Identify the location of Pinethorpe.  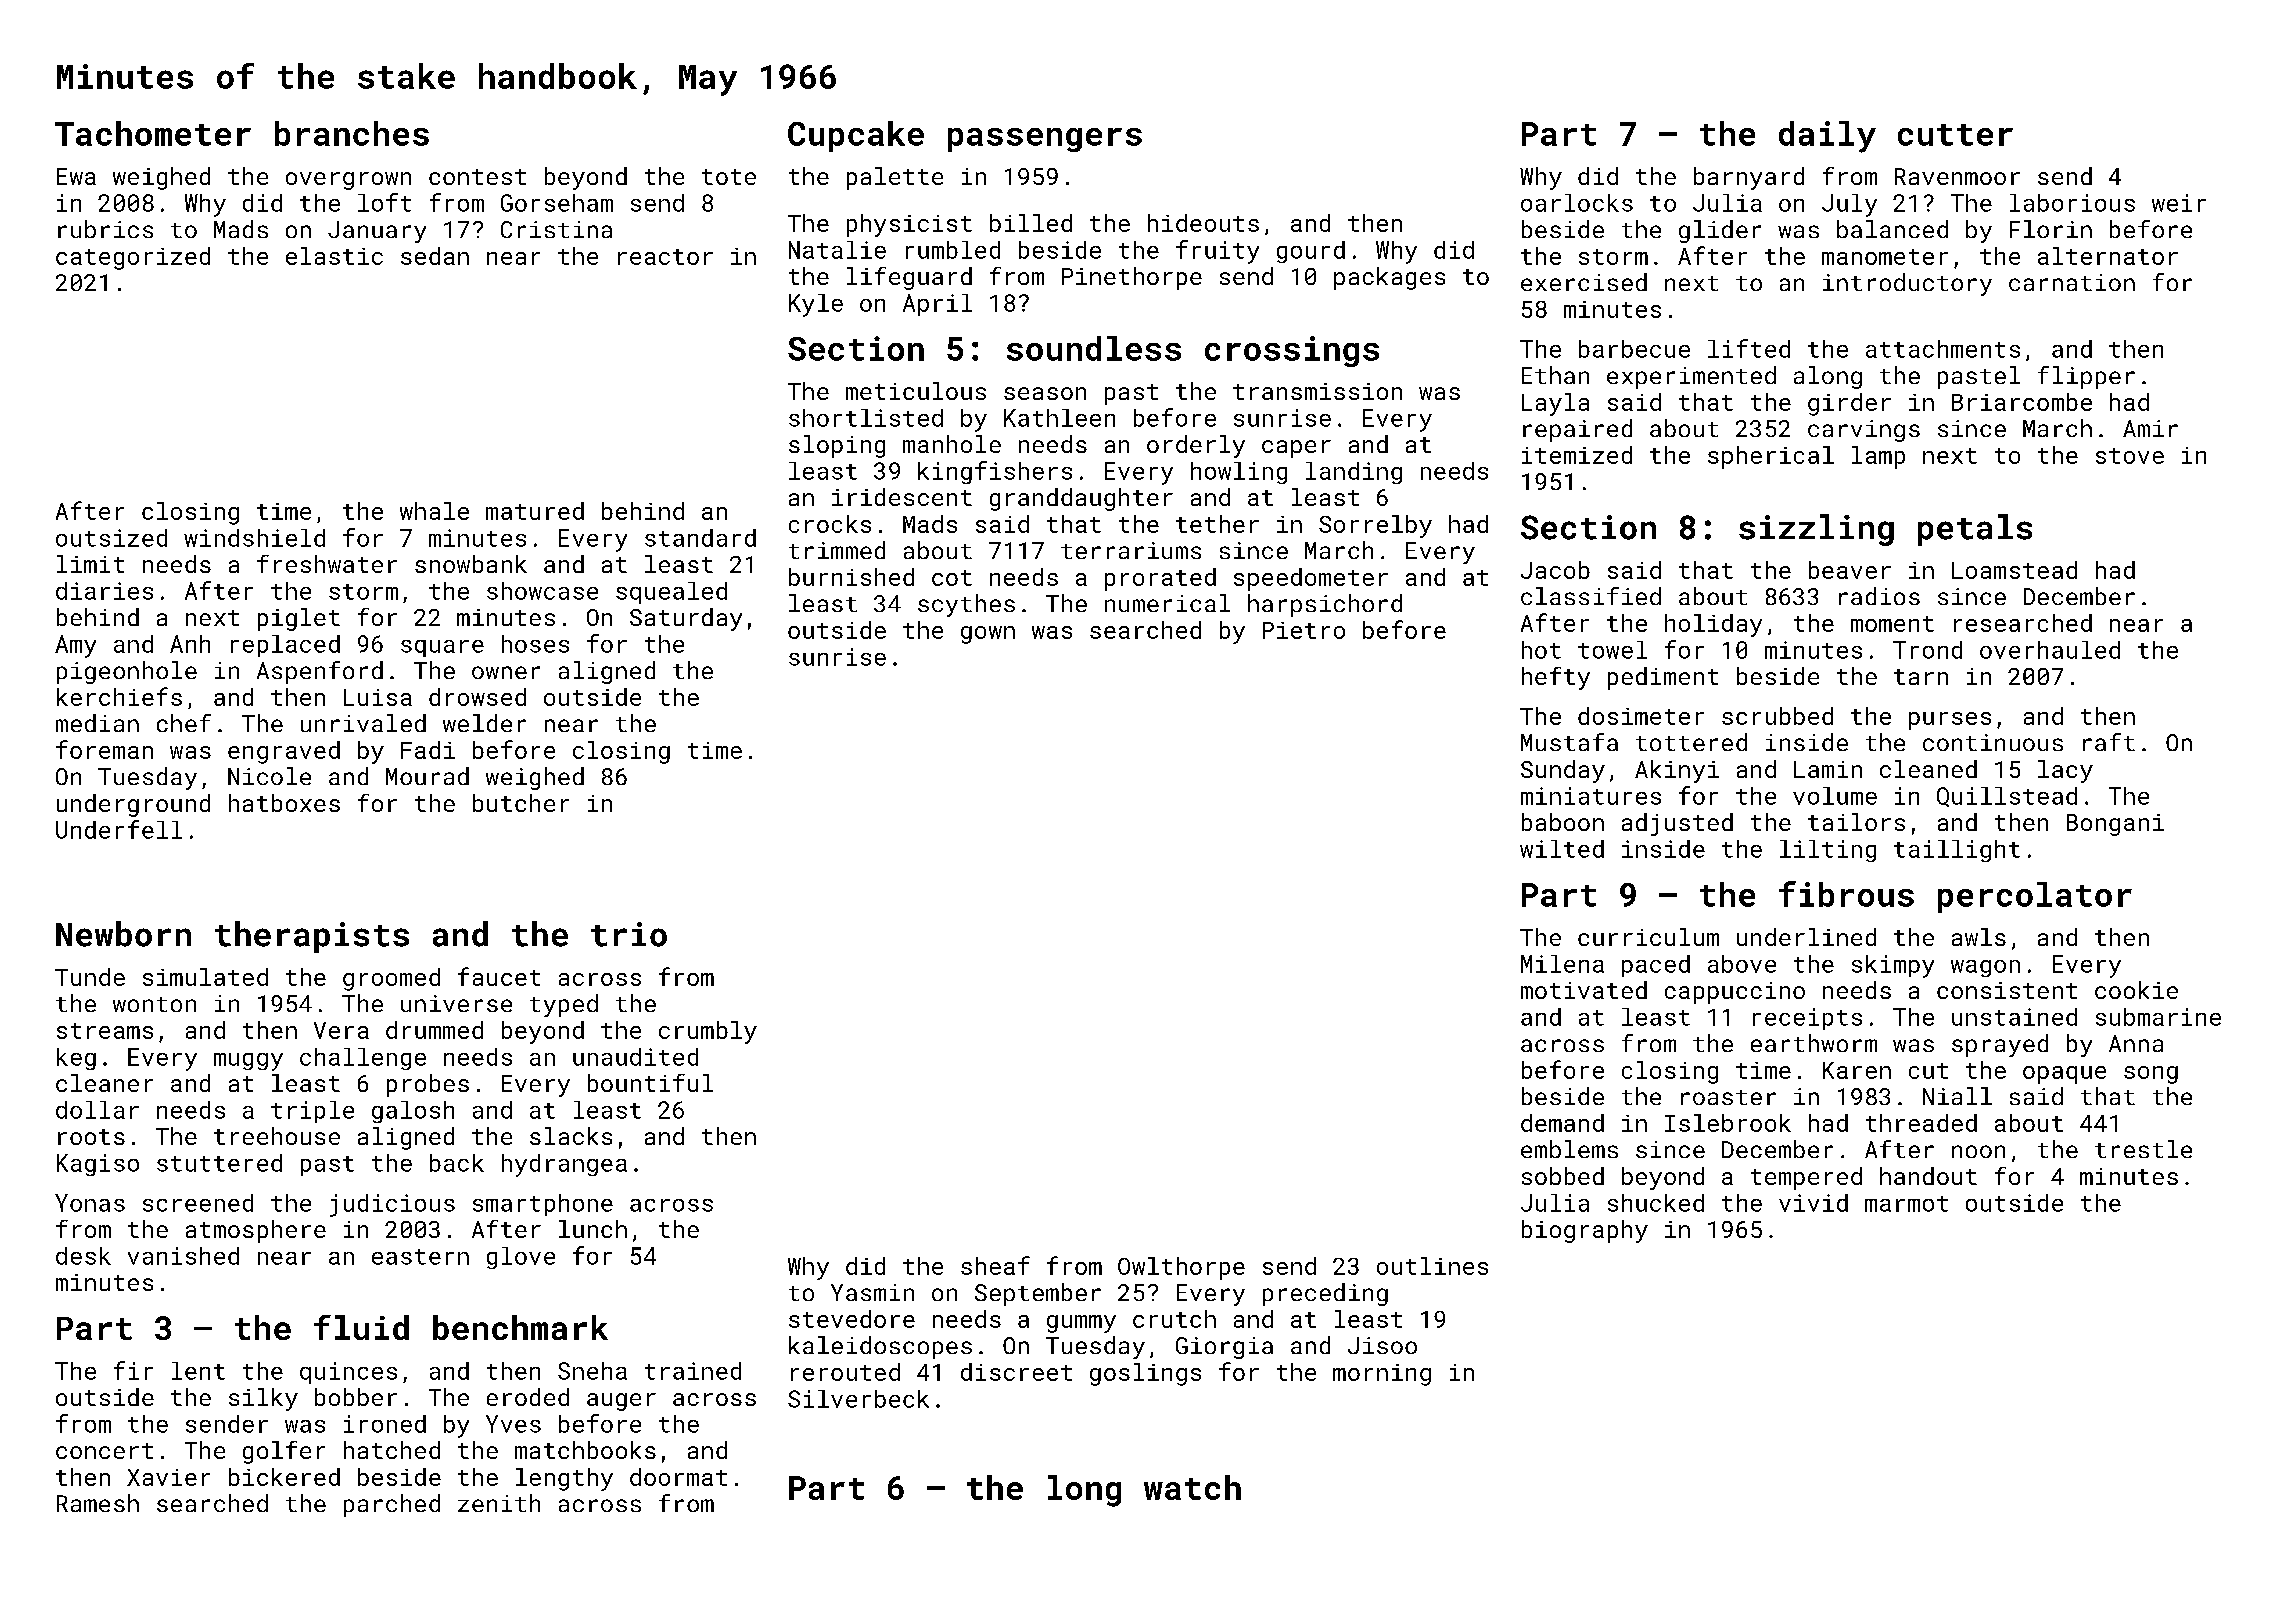
(1132, 278).
